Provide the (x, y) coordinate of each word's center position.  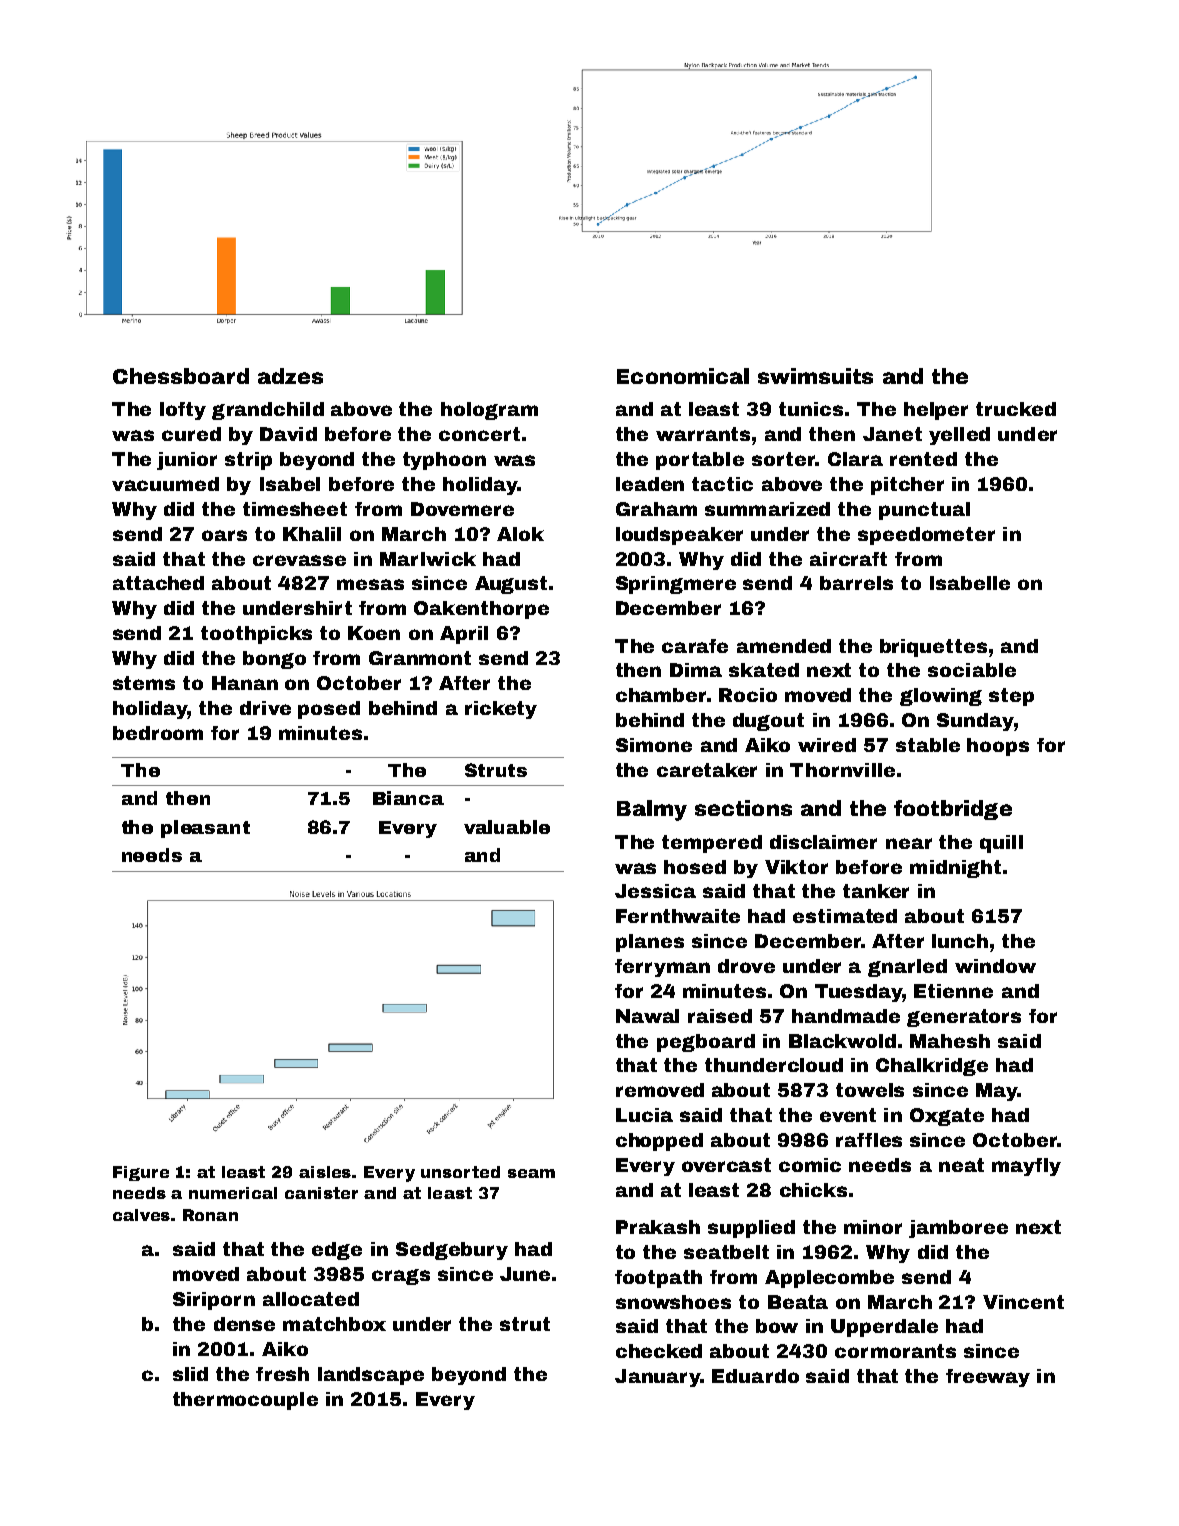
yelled (959, 436)
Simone (654, 745)
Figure (141, 1173)
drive (265, 708)
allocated (311, 1299)
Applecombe (829, 1279)
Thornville (842, 770)
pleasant (205, 829)
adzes (290, 376)
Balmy (652, 810)
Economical (683, 376)
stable (928, 745)
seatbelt (726, 1252)
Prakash (658, 1227)
